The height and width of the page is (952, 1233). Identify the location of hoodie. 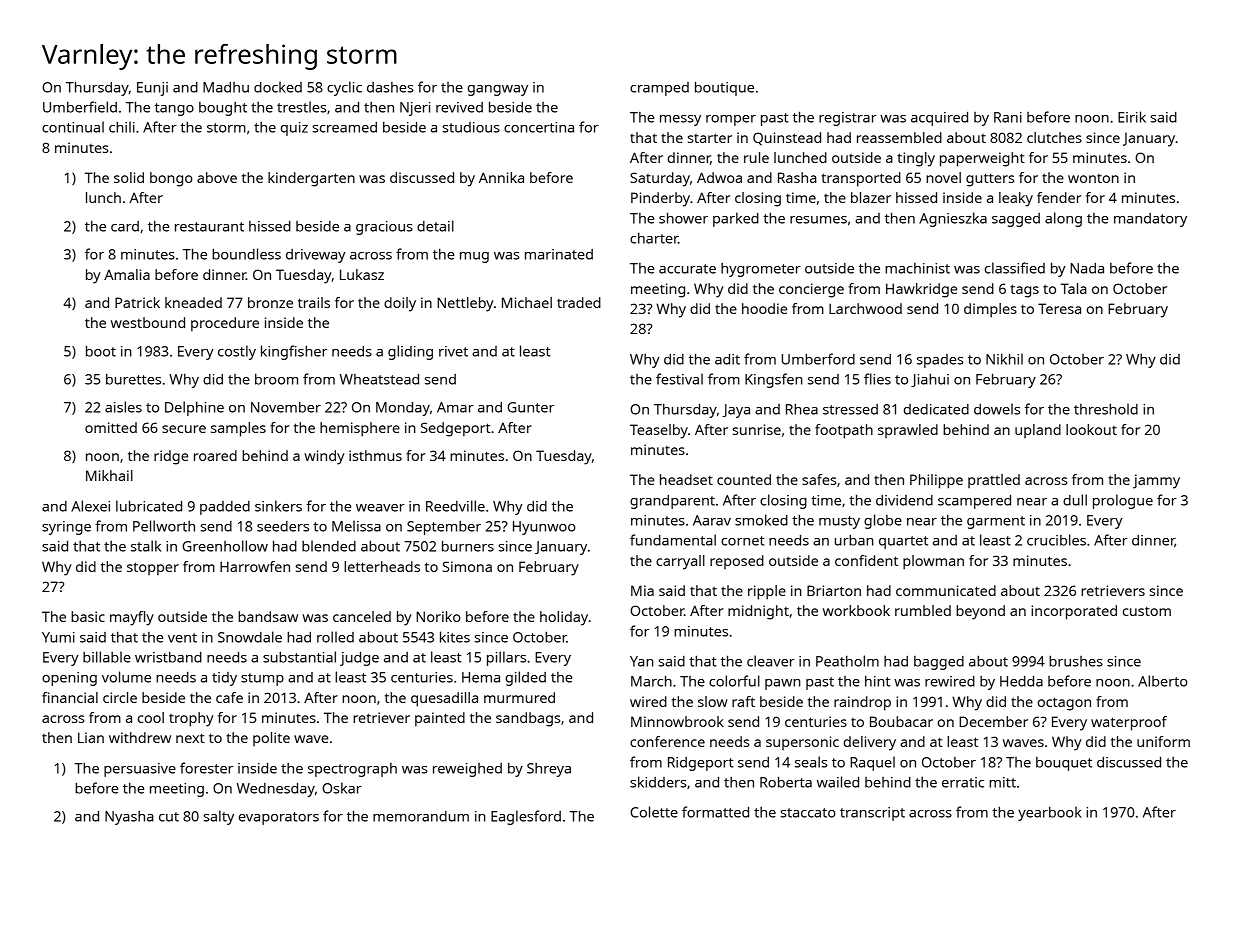
(764, 308).
